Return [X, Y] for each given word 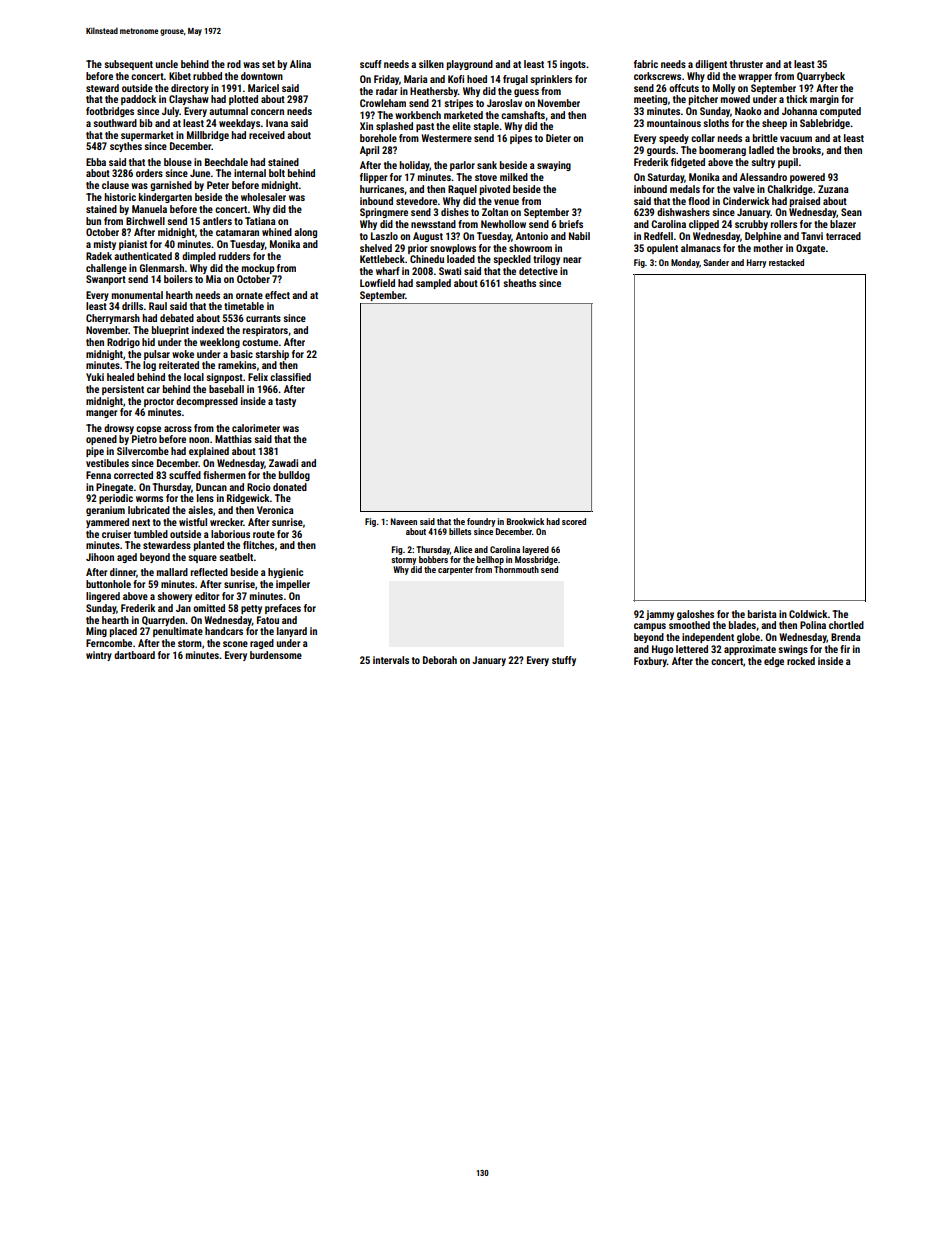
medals [685, 189]
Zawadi [283, 463]
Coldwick [808, 614]
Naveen [404, 521]
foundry [481, 522]
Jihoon [100, 557]
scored [574, 521]
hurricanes [382, 189]
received [267, 135]
